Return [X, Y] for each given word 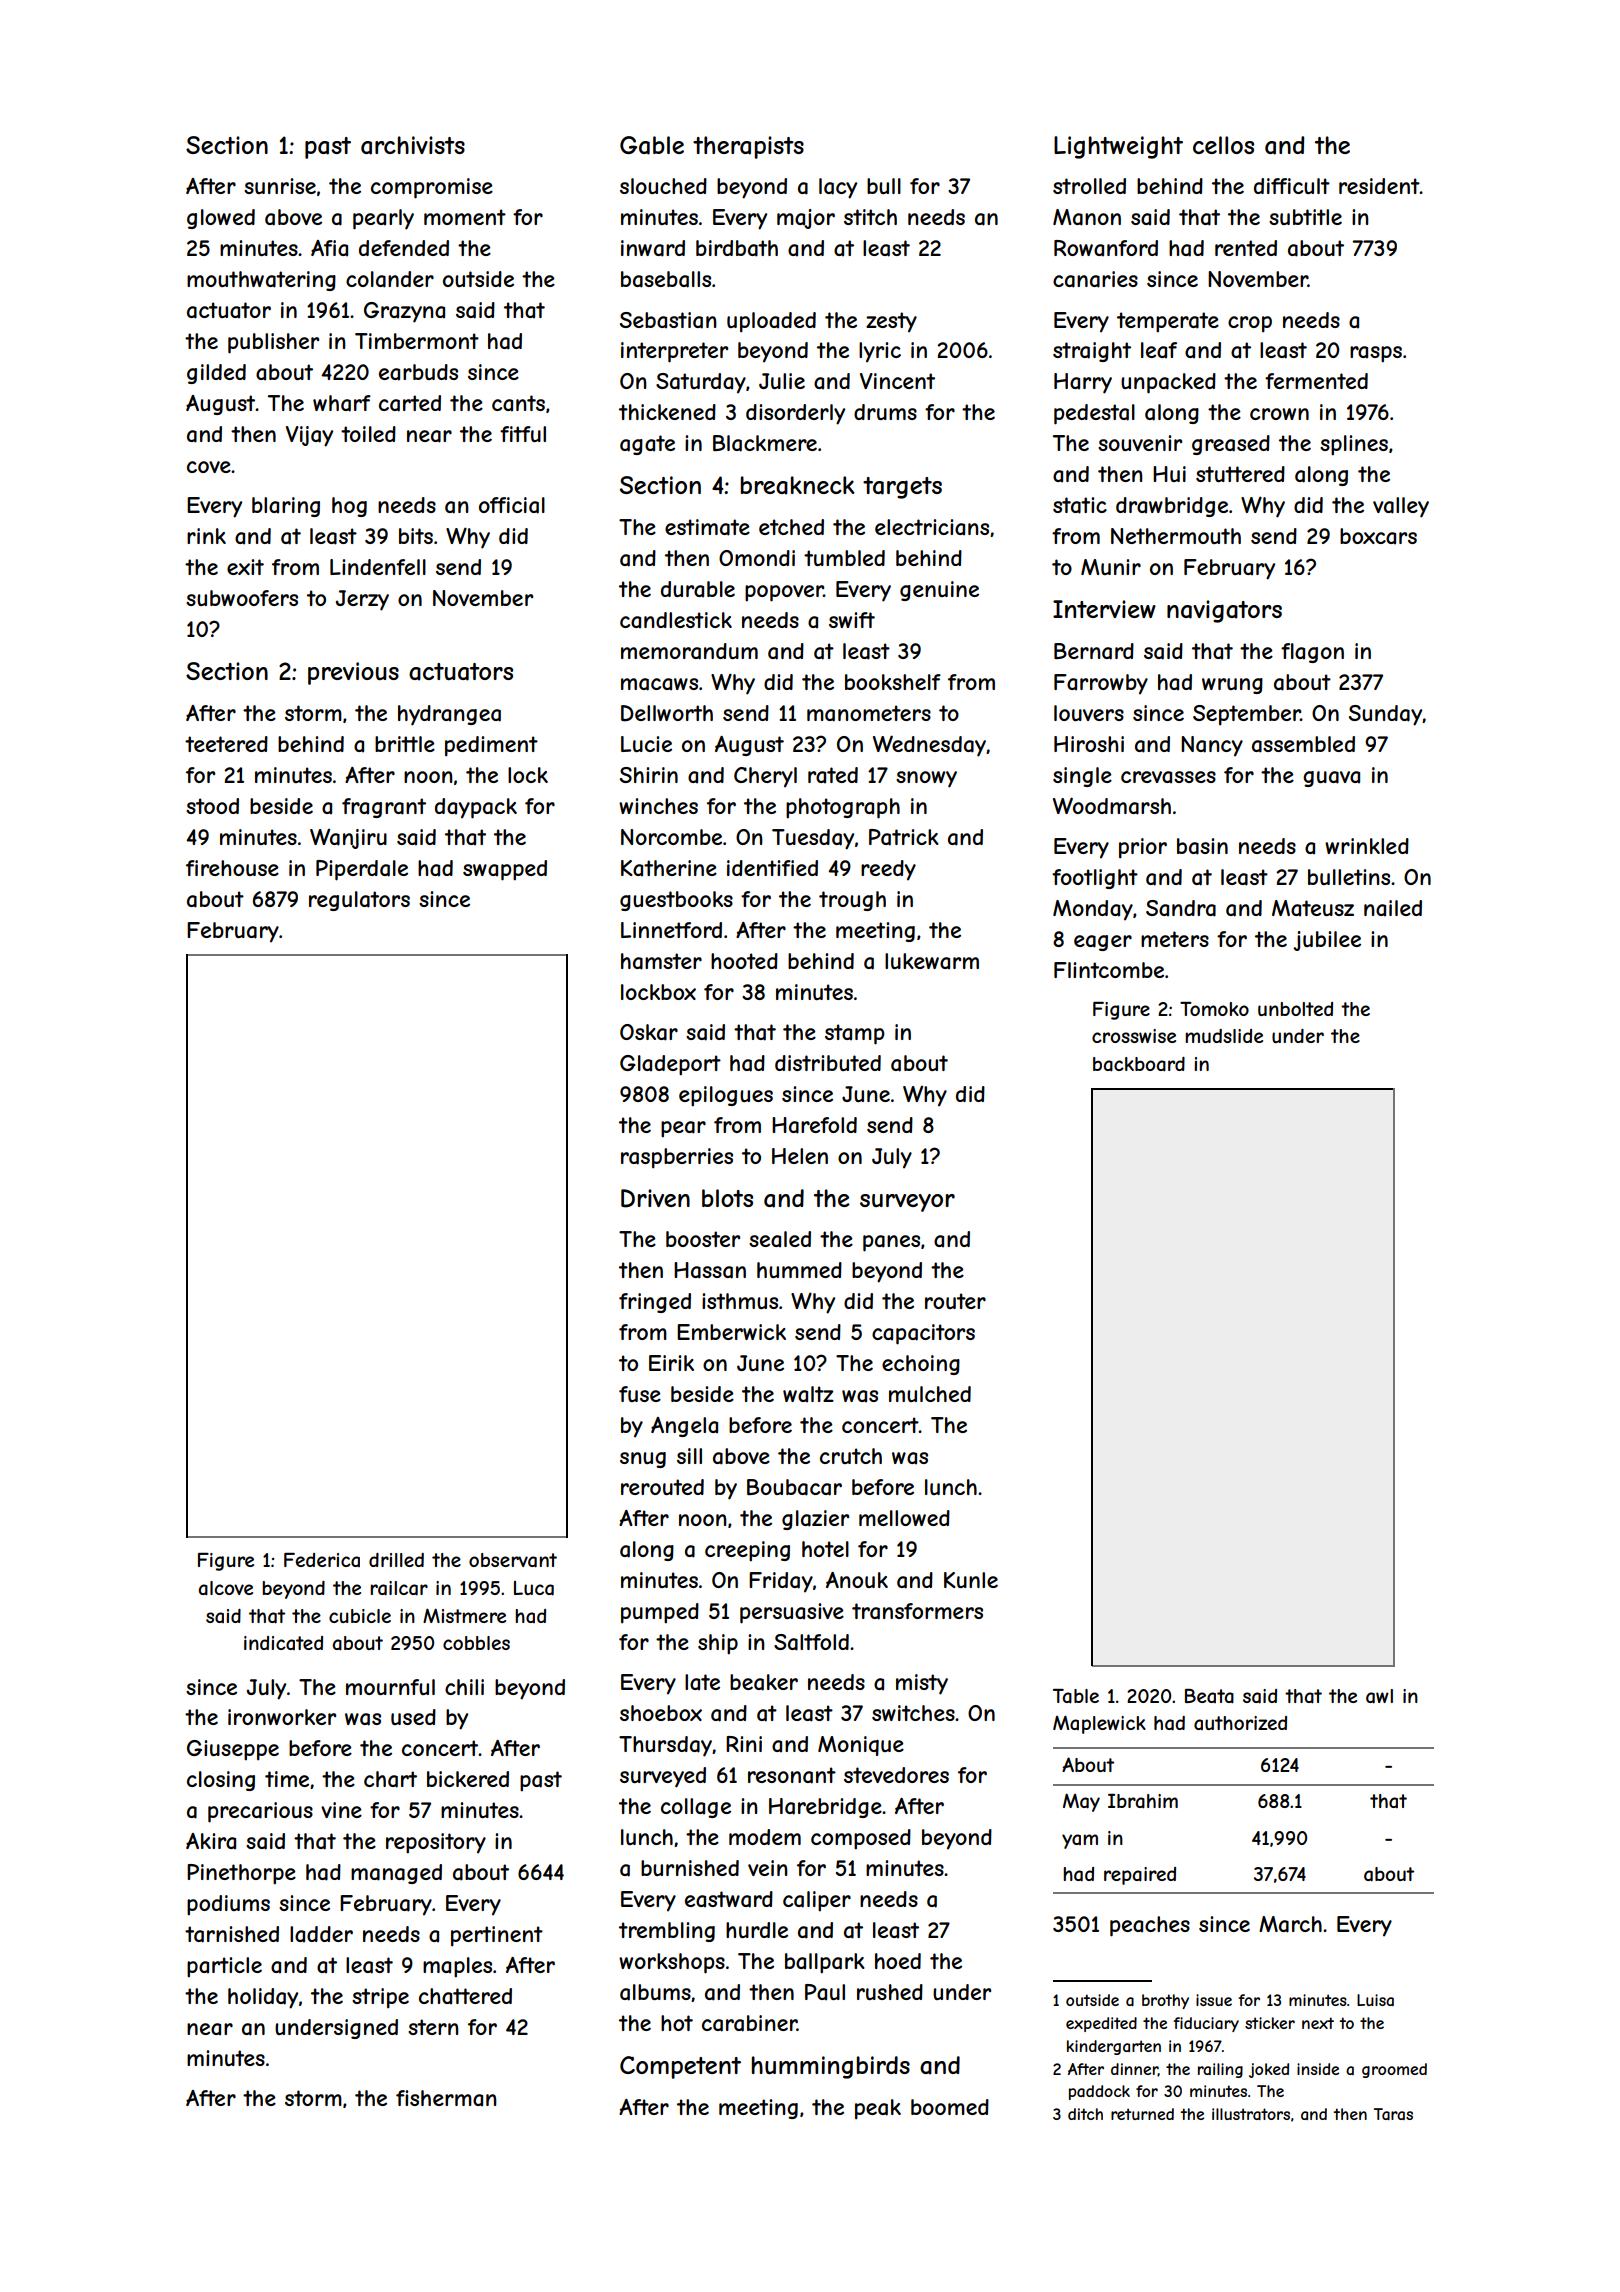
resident [1379, 186]
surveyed [663, 1777]
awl [1379, 1696]
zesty [891, 322]
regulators [359, 901]
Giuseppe [233, 1750]
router [955, 1301]
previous [353, 673]
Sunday [1386, 715]
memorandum [689, 651]
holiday [263, 1998]
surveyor [907, 1203]
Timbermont [417, 341]
